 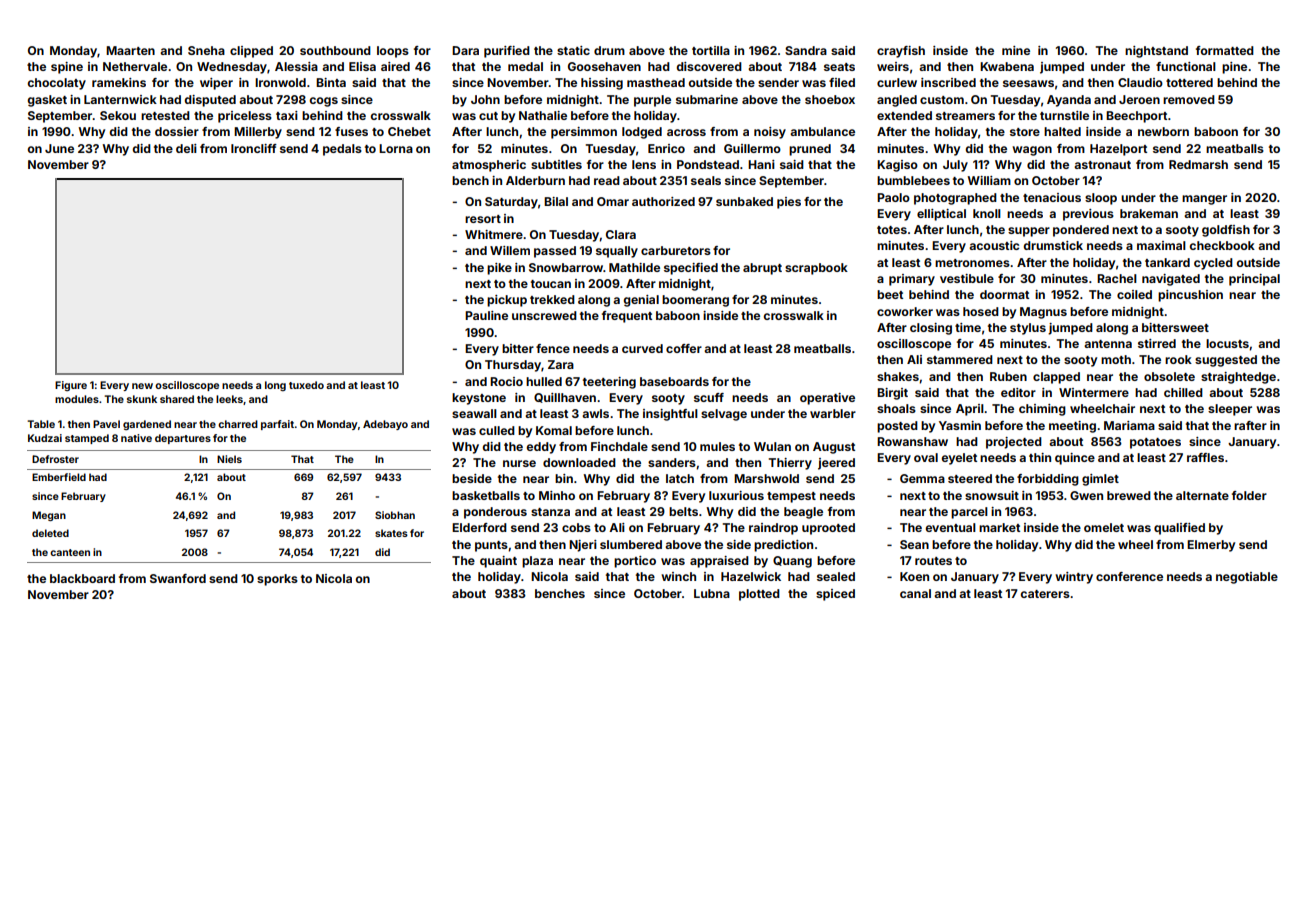 I want to click on mine, so click(x=1016, y=50).
